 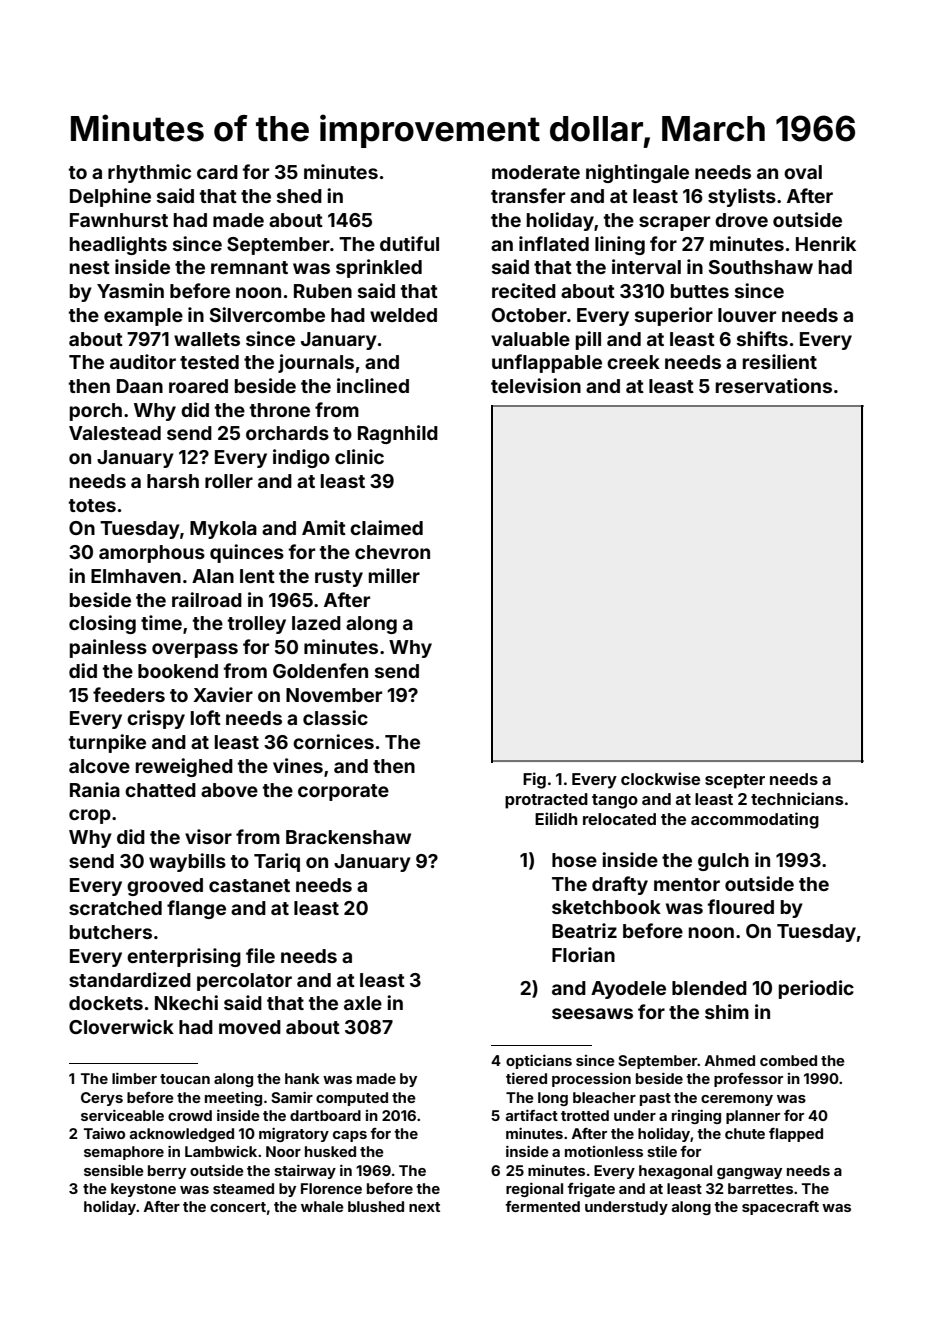 I want to click on closing, so click(x=102, y=624).
